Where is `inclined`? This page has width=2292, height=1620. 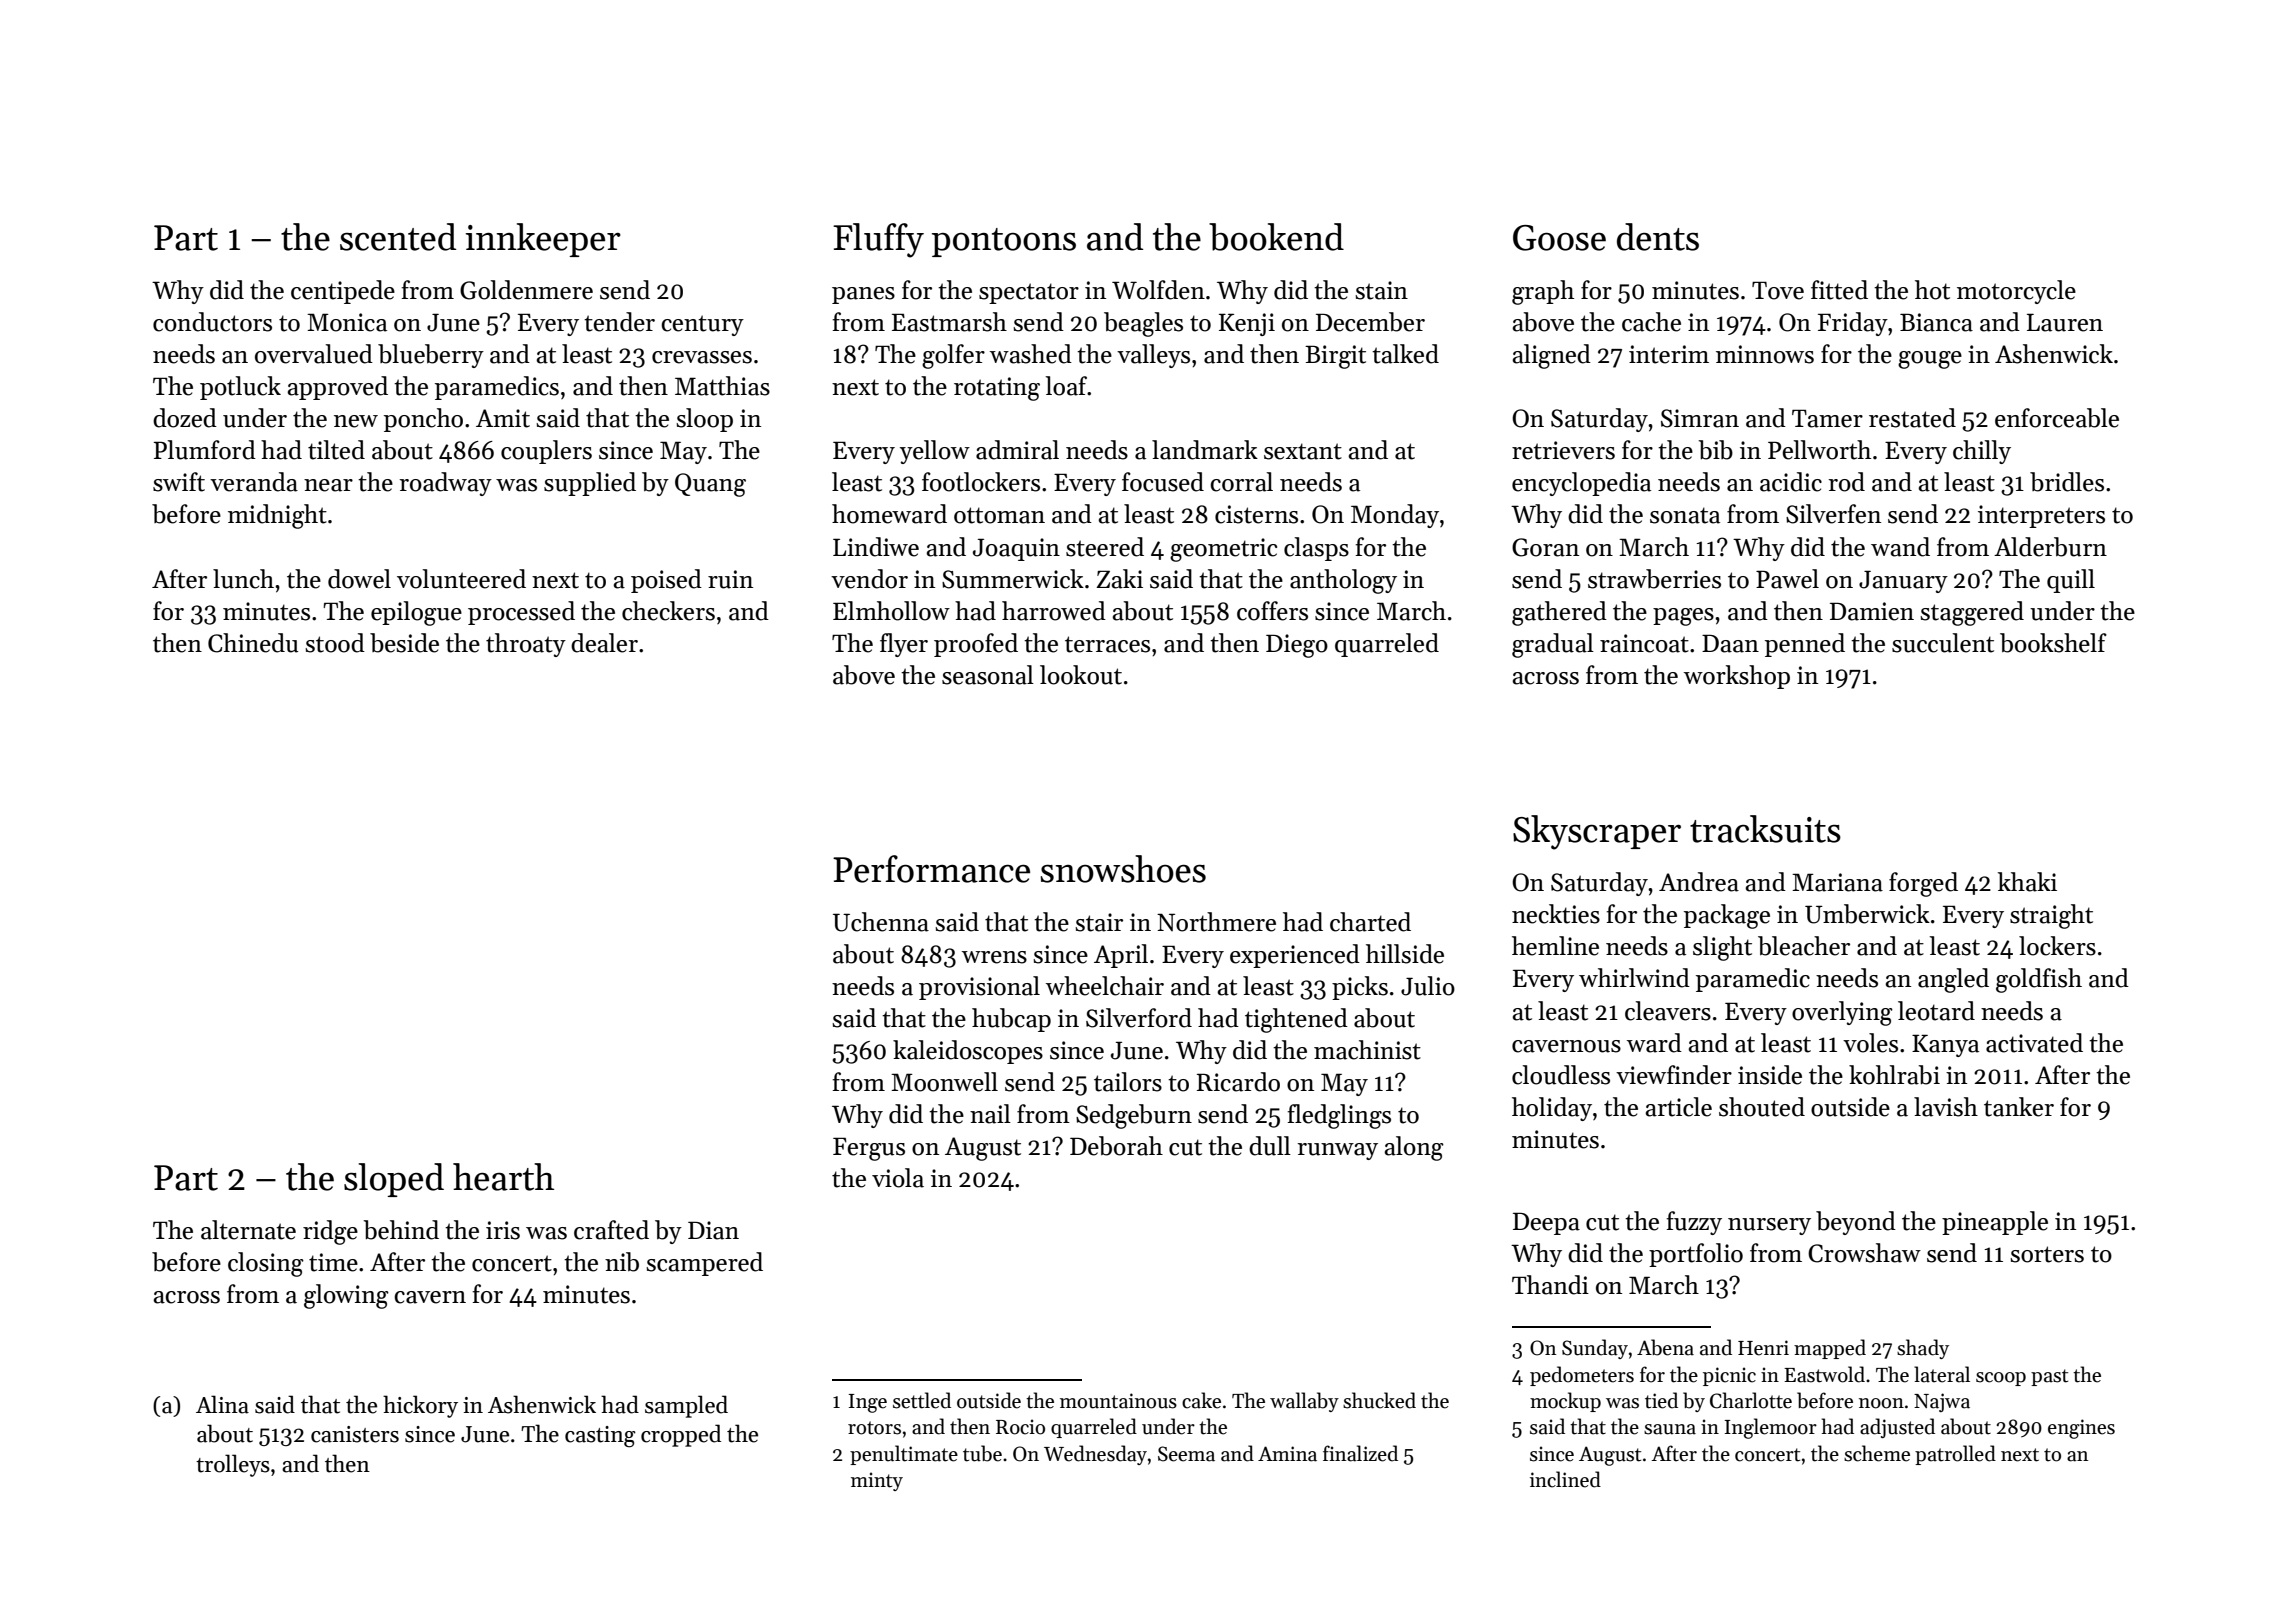 inclined is located at coordinates (1565, 1479).
